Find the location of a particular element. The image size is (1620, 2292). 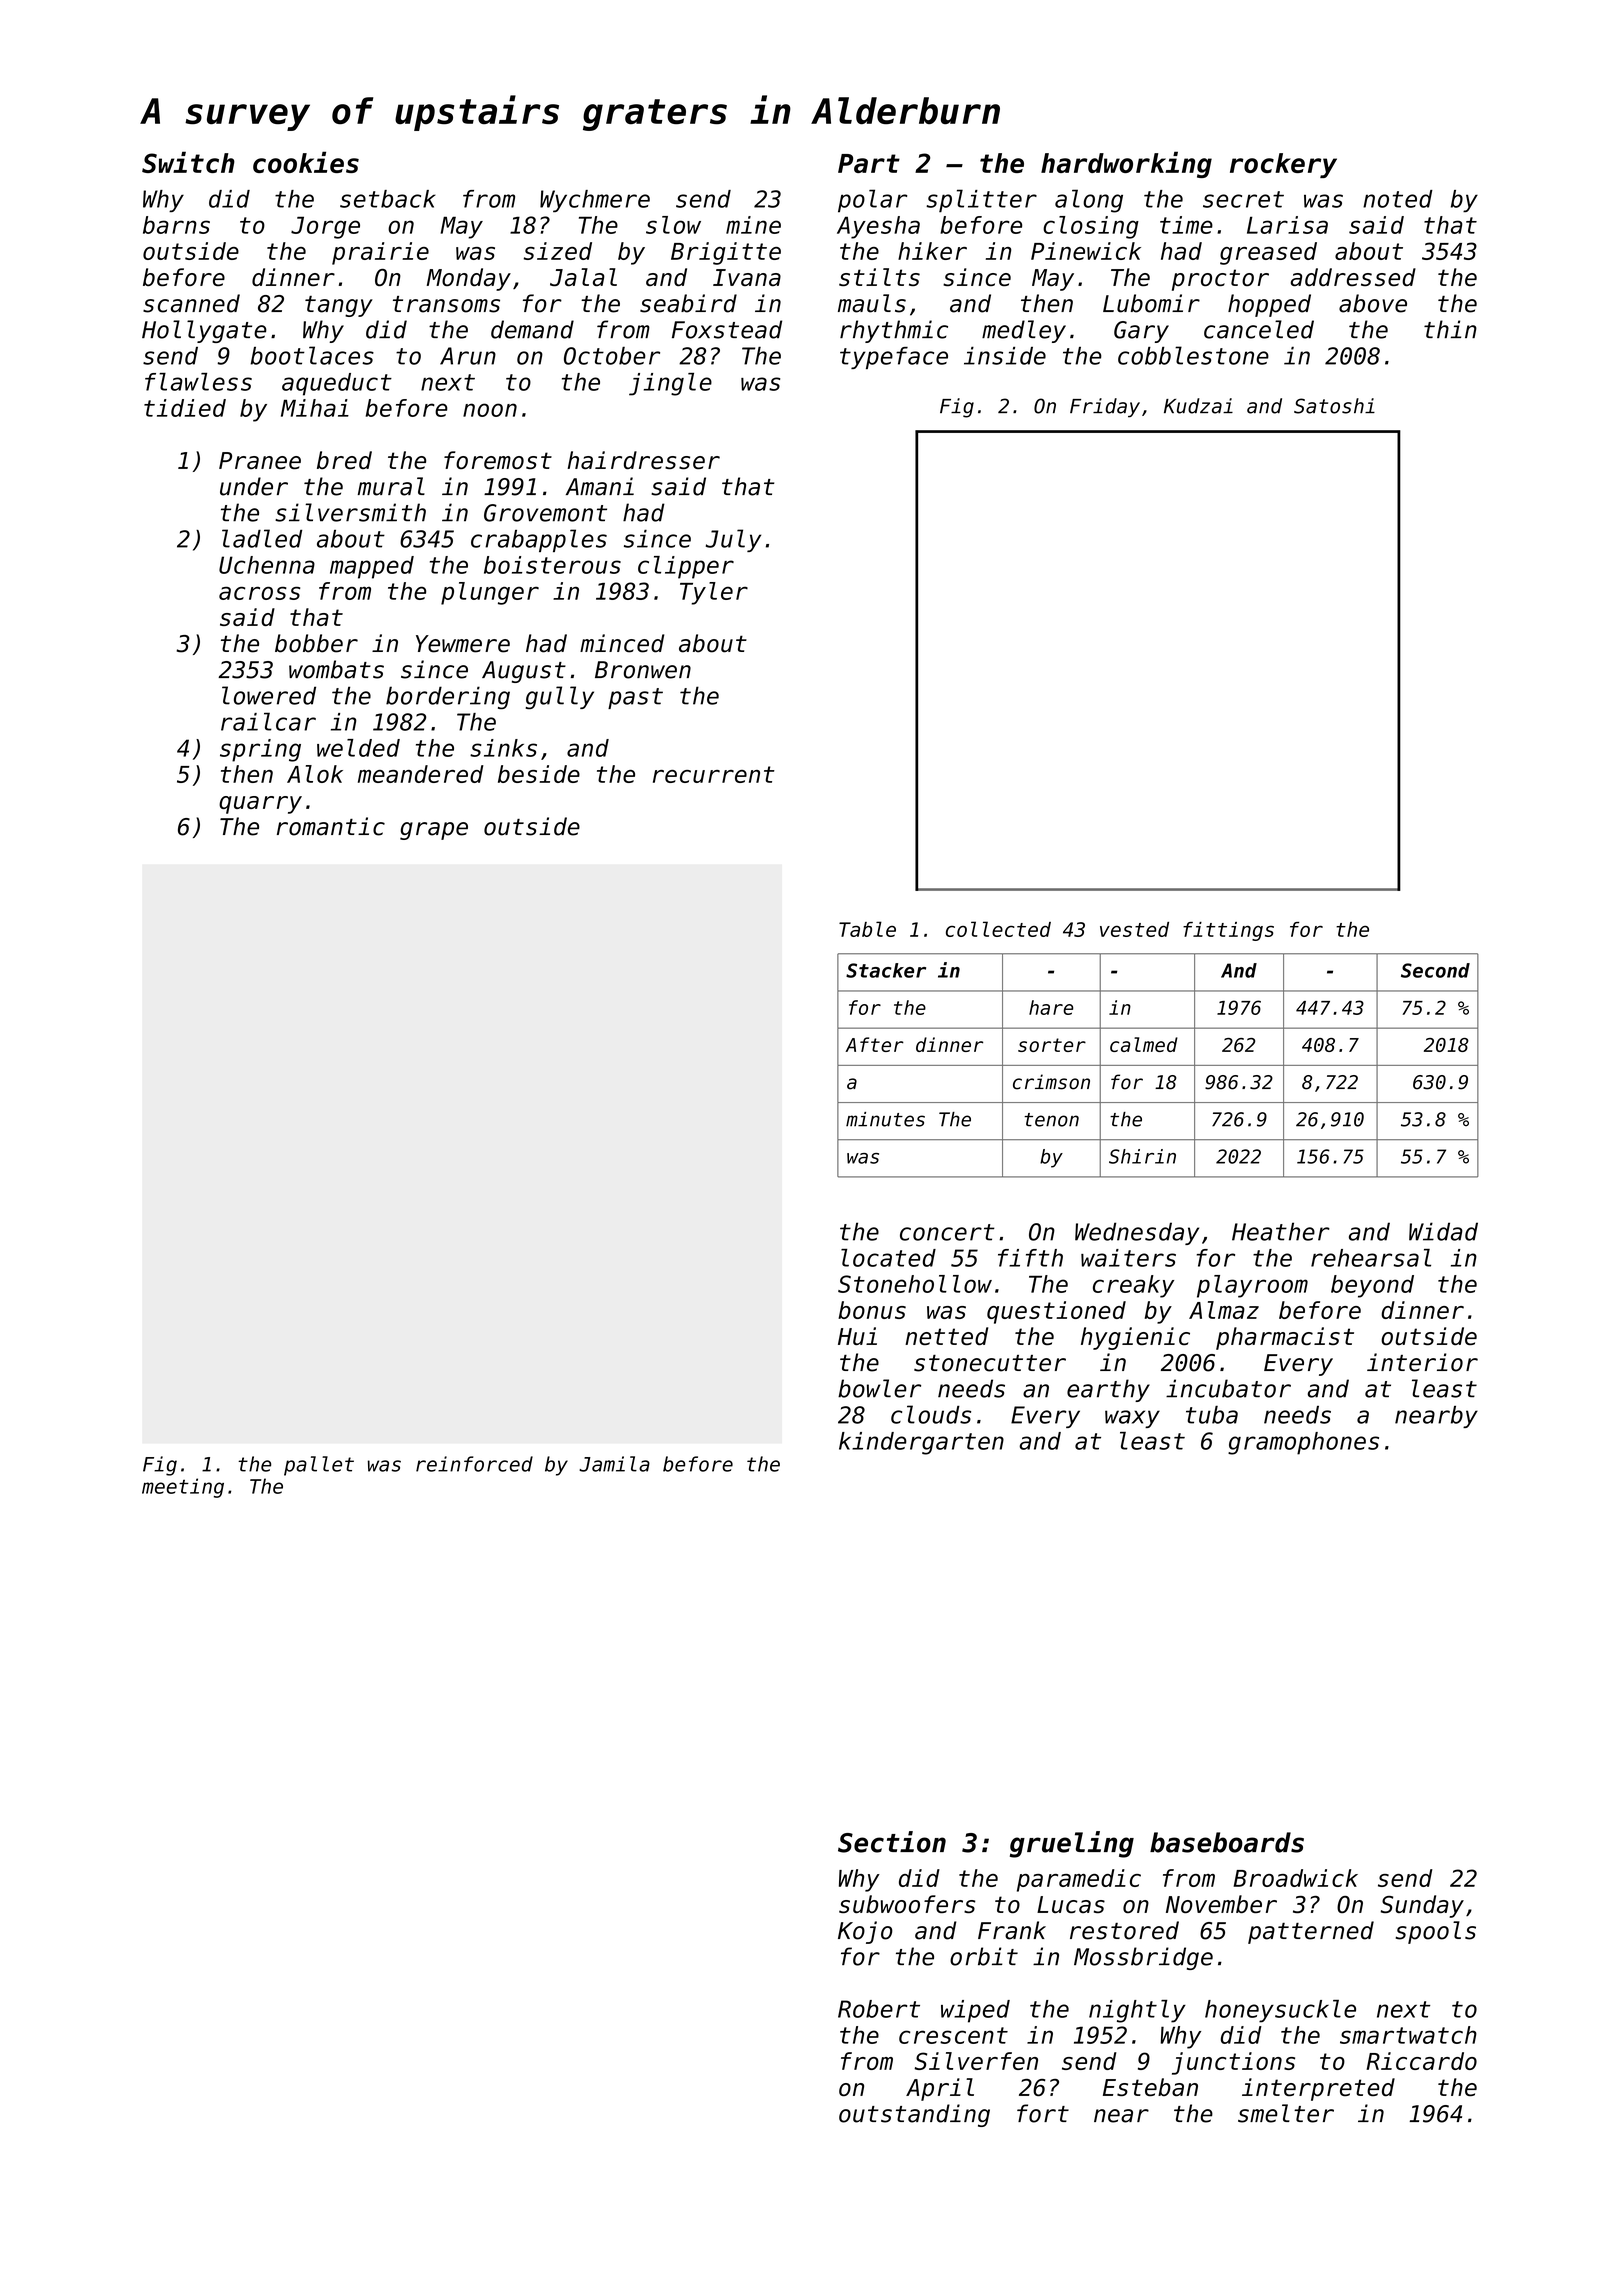

Second is located at coordinates (1435, 970).
